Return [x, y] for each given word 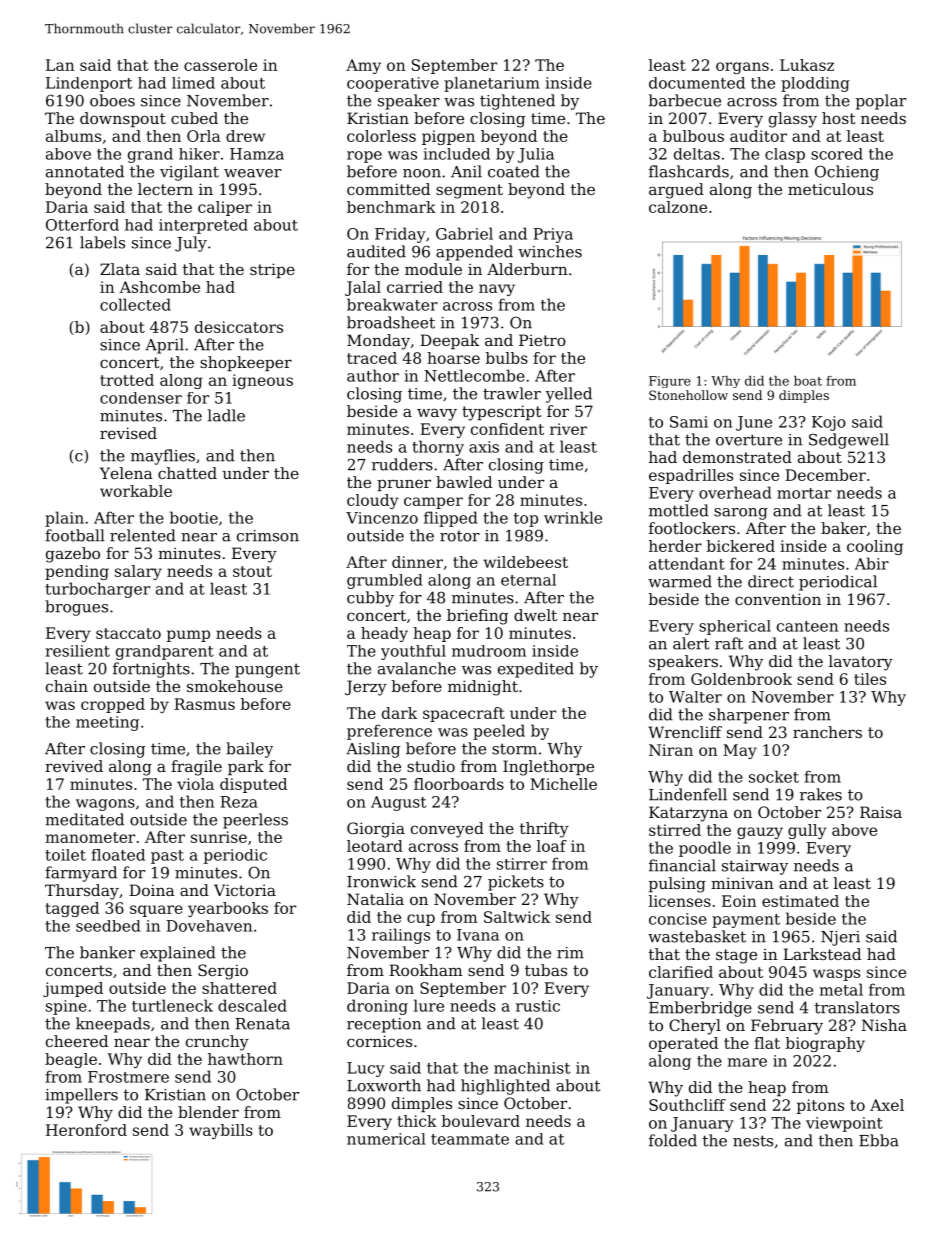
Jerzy [366, 688]
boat [808, 381]
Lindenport [89, 84]
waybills [221, 1131]
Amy [363, 66]
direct [771, 581]
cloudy [372, 501]
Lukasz [807, 65]
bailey [249, 750]
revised [128, 433]
